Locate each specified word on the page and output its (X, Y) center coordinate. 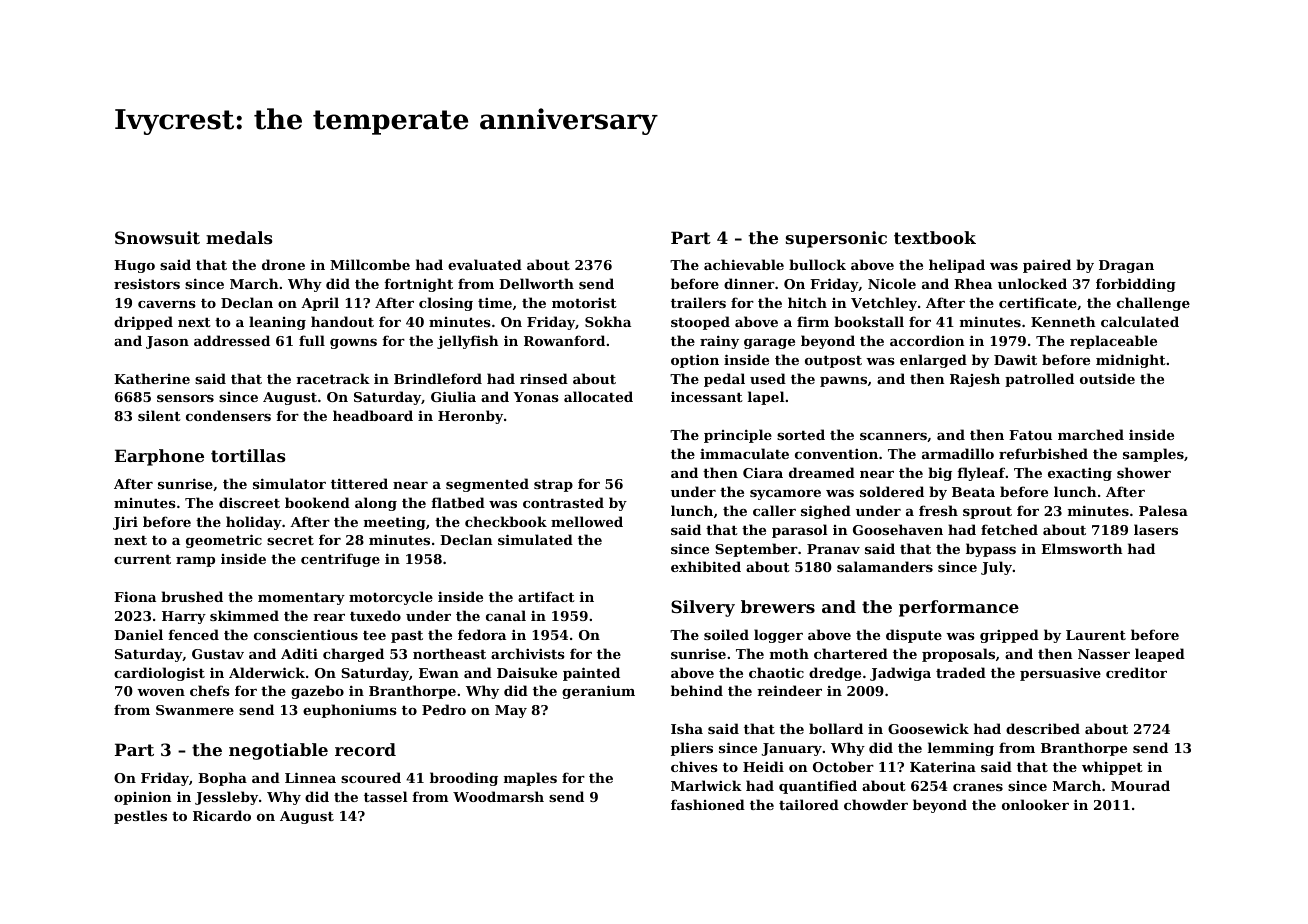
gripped (1009, 636)
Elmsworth (1082, 548)
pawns (843, 382)
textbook (935, 237)
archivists (528, 653)
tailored (809, 804)
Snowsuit (157, 237)
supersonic (836, 239)
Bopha (222, 779)
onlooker (1035, 804)
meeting (395, 523)
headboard (373, 415)
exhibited (706, 566)
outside (1107, 378)
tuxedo (375, 615)
